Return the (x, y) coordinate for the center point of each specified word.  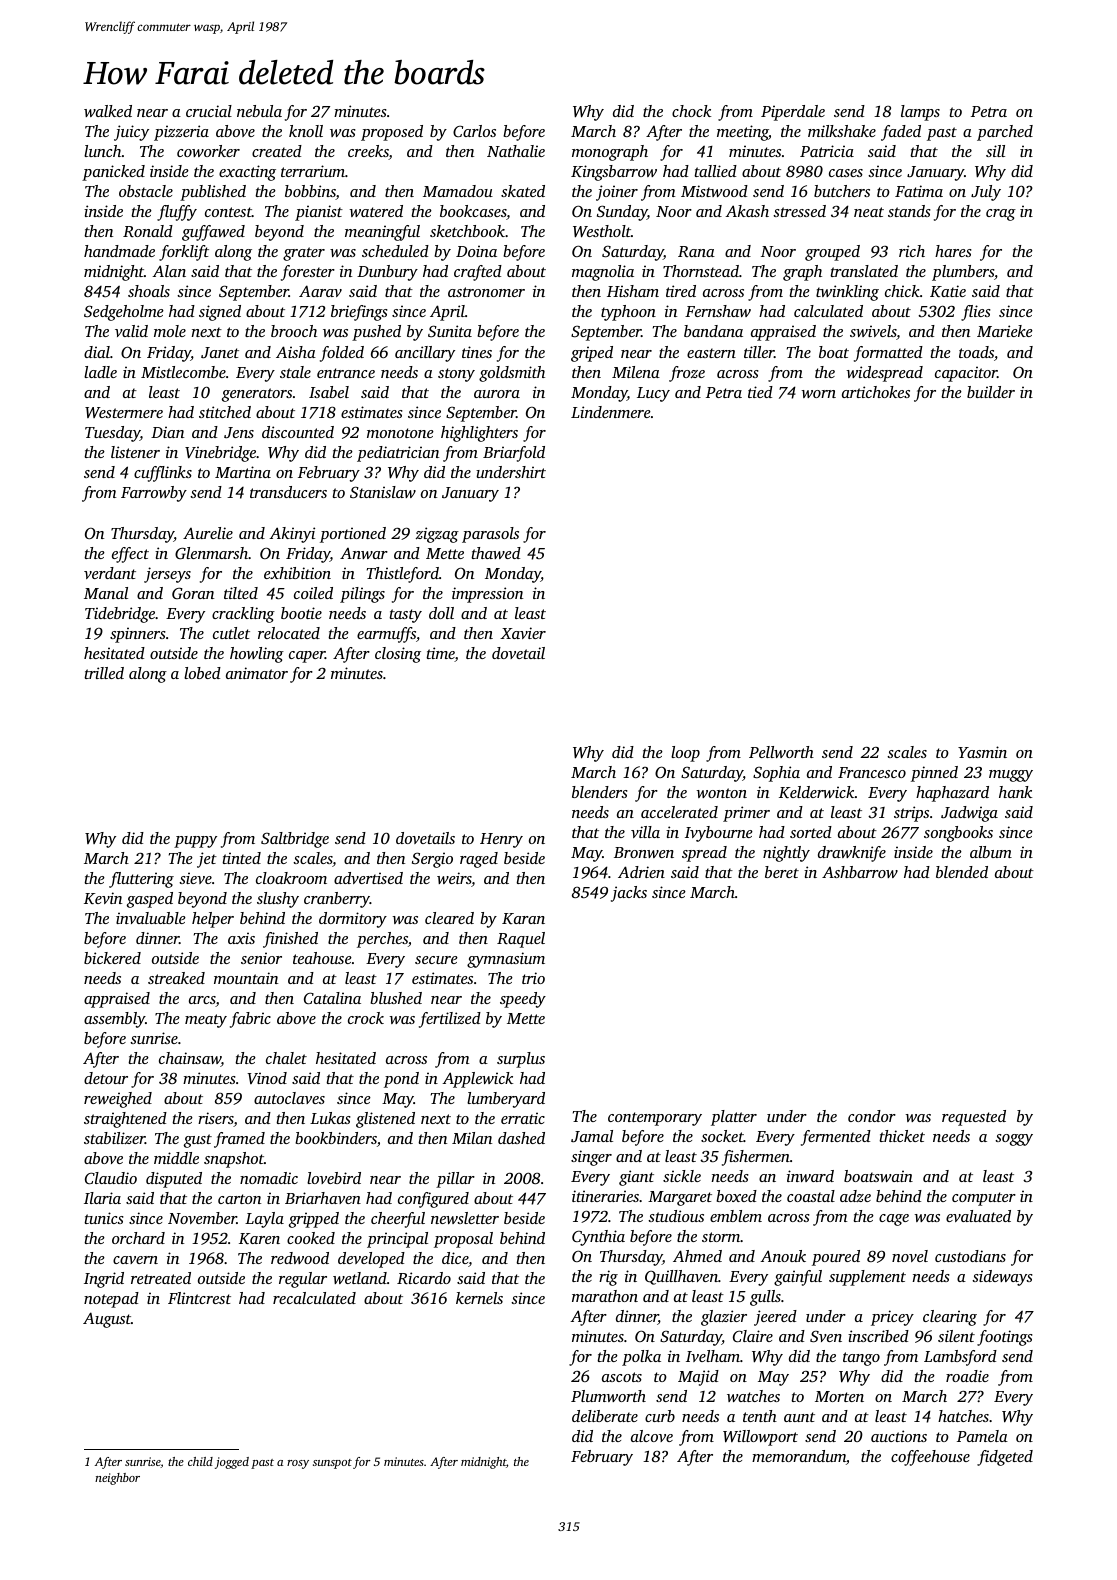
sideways (1002, 1278)
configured (433, 1200)
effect (130, 555)
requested (974, 1118)
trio (533, 978)
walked (108, 111)
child (200, 1461)
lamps (920, 113)
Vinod (267, 1078)
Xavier (523, 633)
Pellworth (781, 752)
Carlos (474, 131)
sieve (195, 878)
